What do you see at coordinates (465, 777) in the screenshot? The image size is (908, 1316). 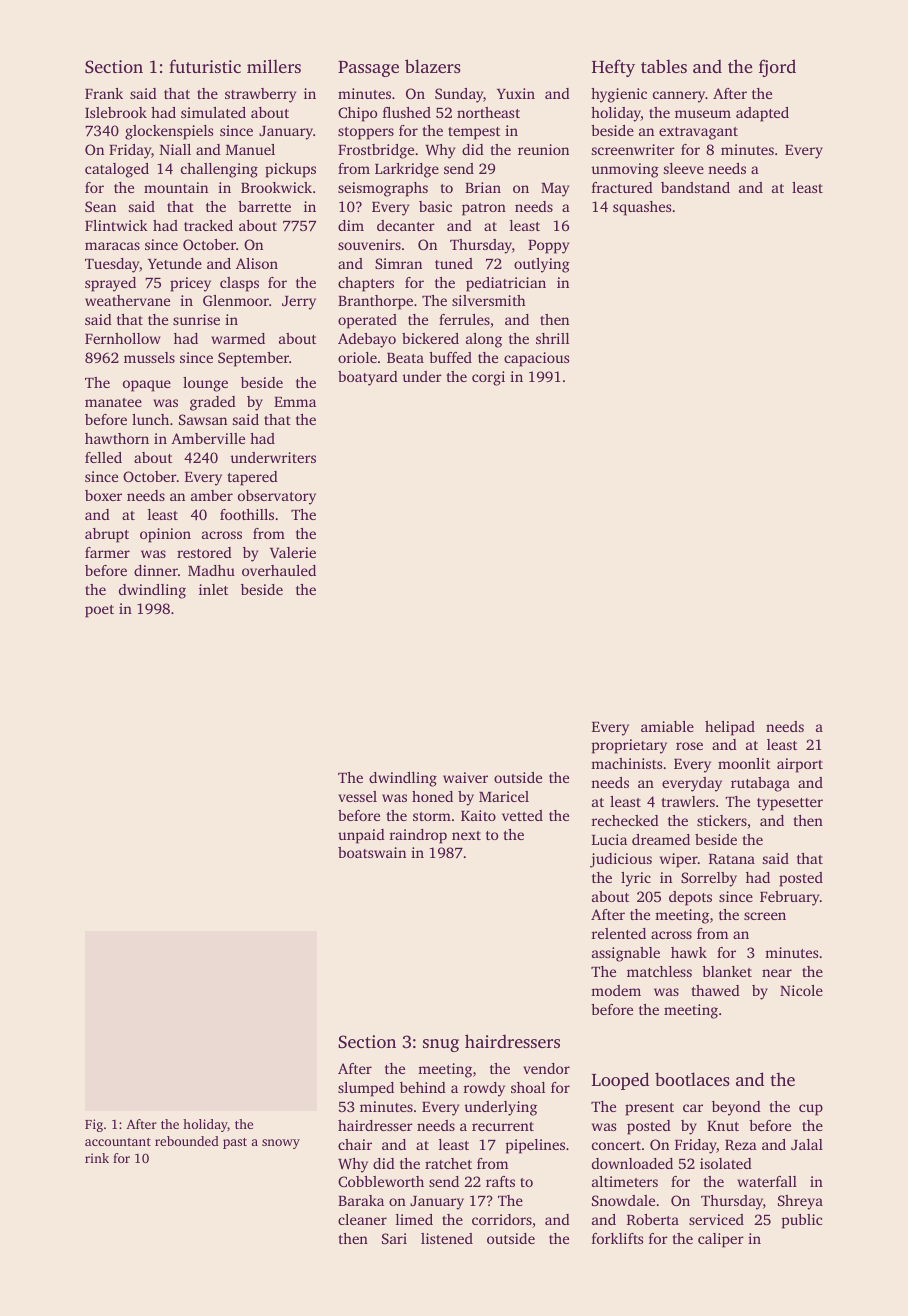 I see `waiver` at bounding box center [465, 777].
